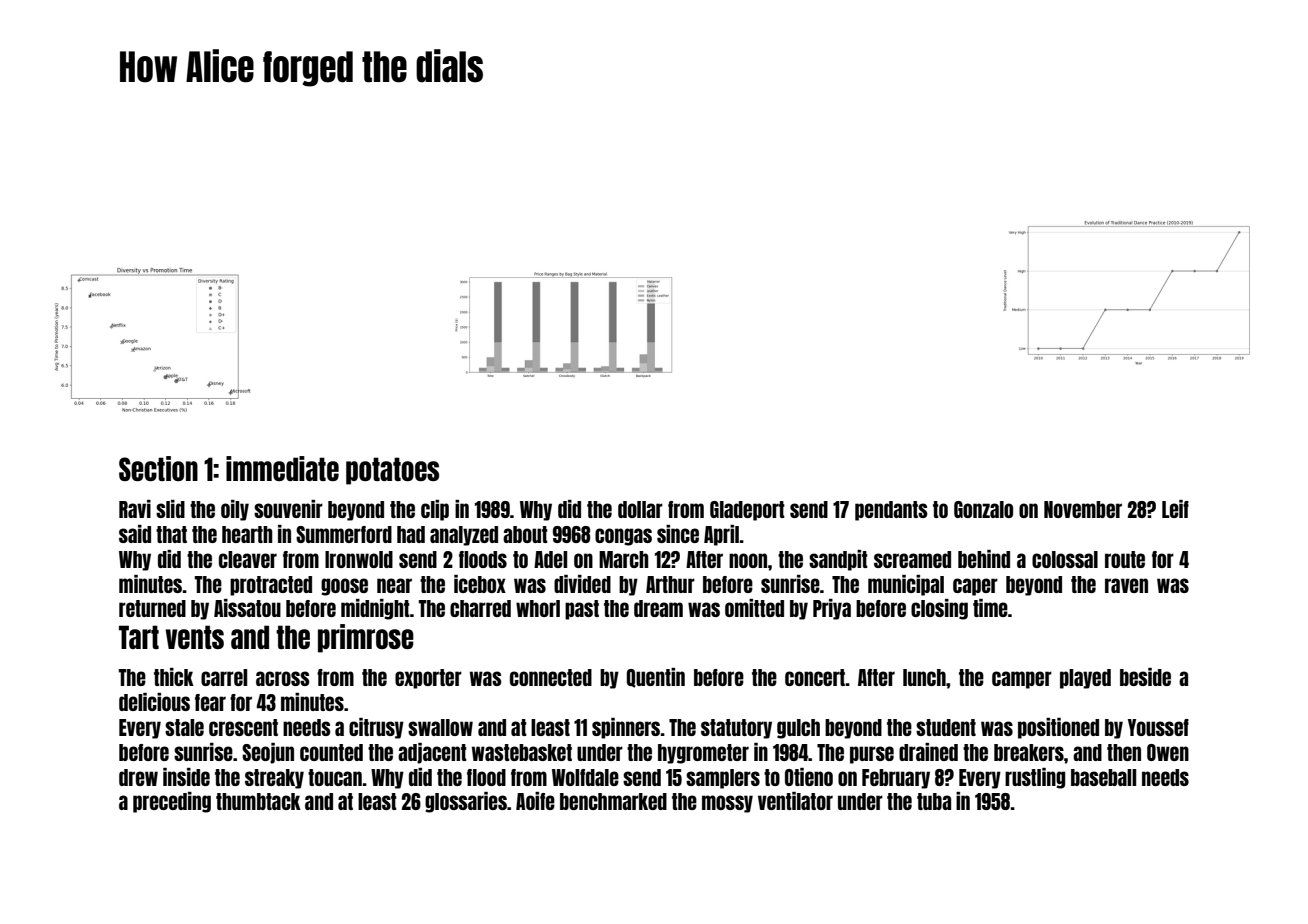 The width and height of the image is (1308, 924). What do you see at coordinates (331, 752) in the image?
I see `counted` at bounding box center [331, 752].
